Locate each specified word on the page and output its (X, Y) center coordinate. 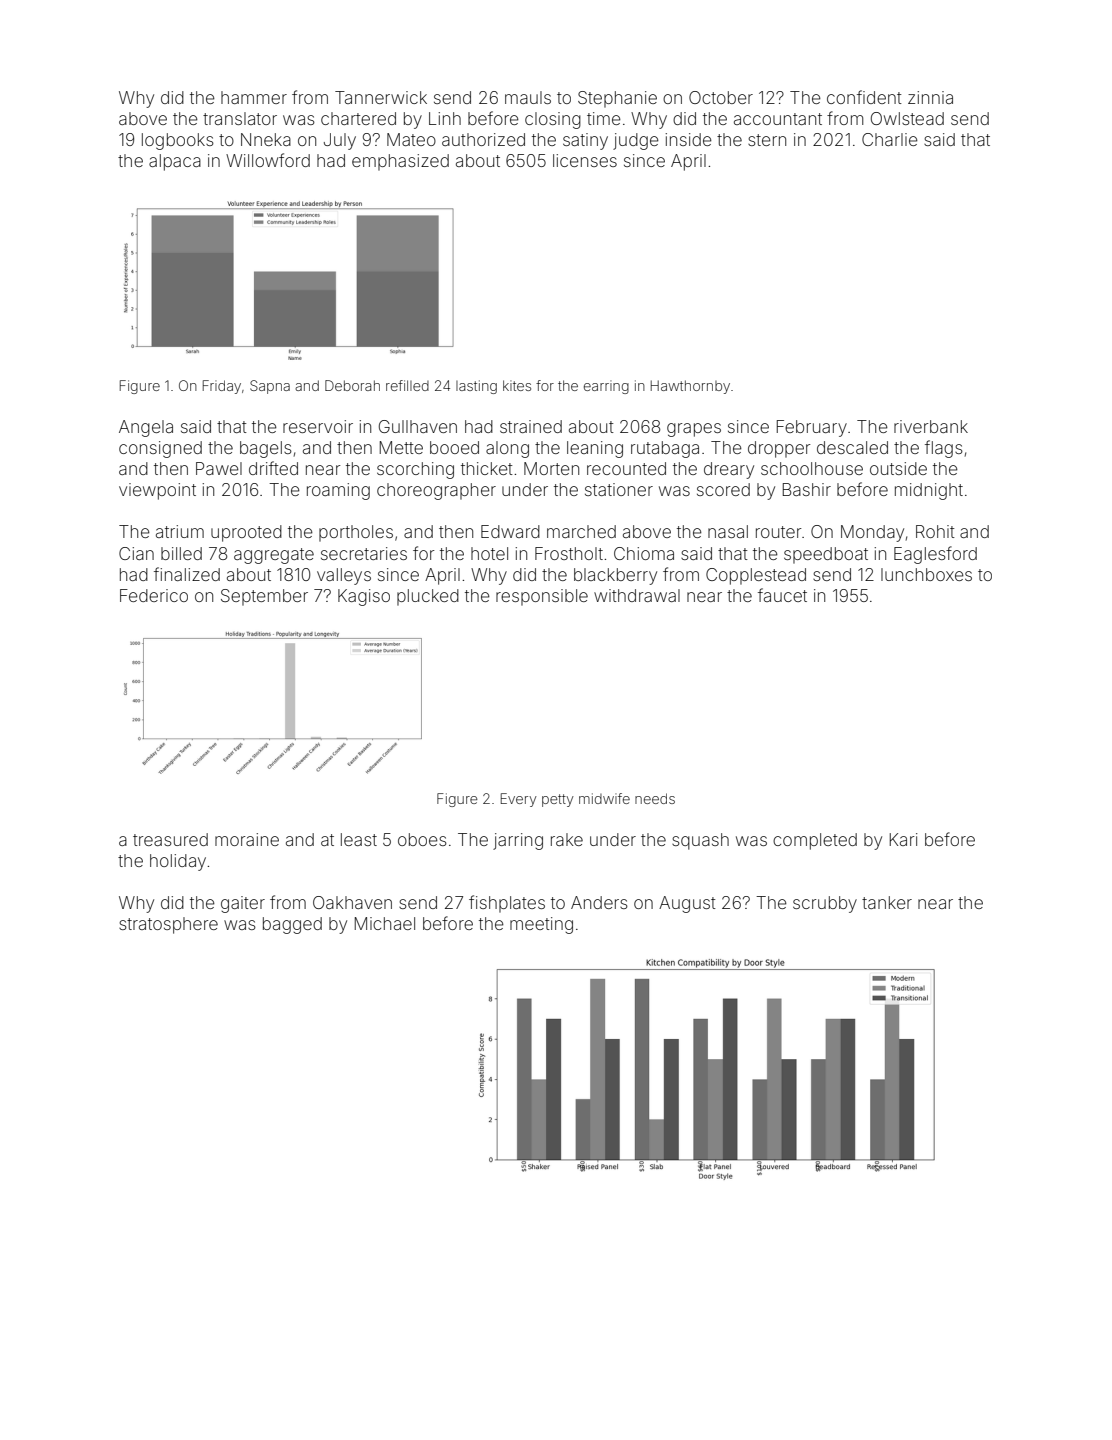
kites (517, 385)
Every (519, 800)
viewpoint (157, 491)
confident (864, 97)
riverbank (931, 426)
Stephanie (617, 99)
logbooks (178, 141)
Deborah (352, 385)
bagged (292, 925)
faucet (782, 595)
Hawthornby (690, 387)
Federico (154, 595)
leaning (595, 449)
